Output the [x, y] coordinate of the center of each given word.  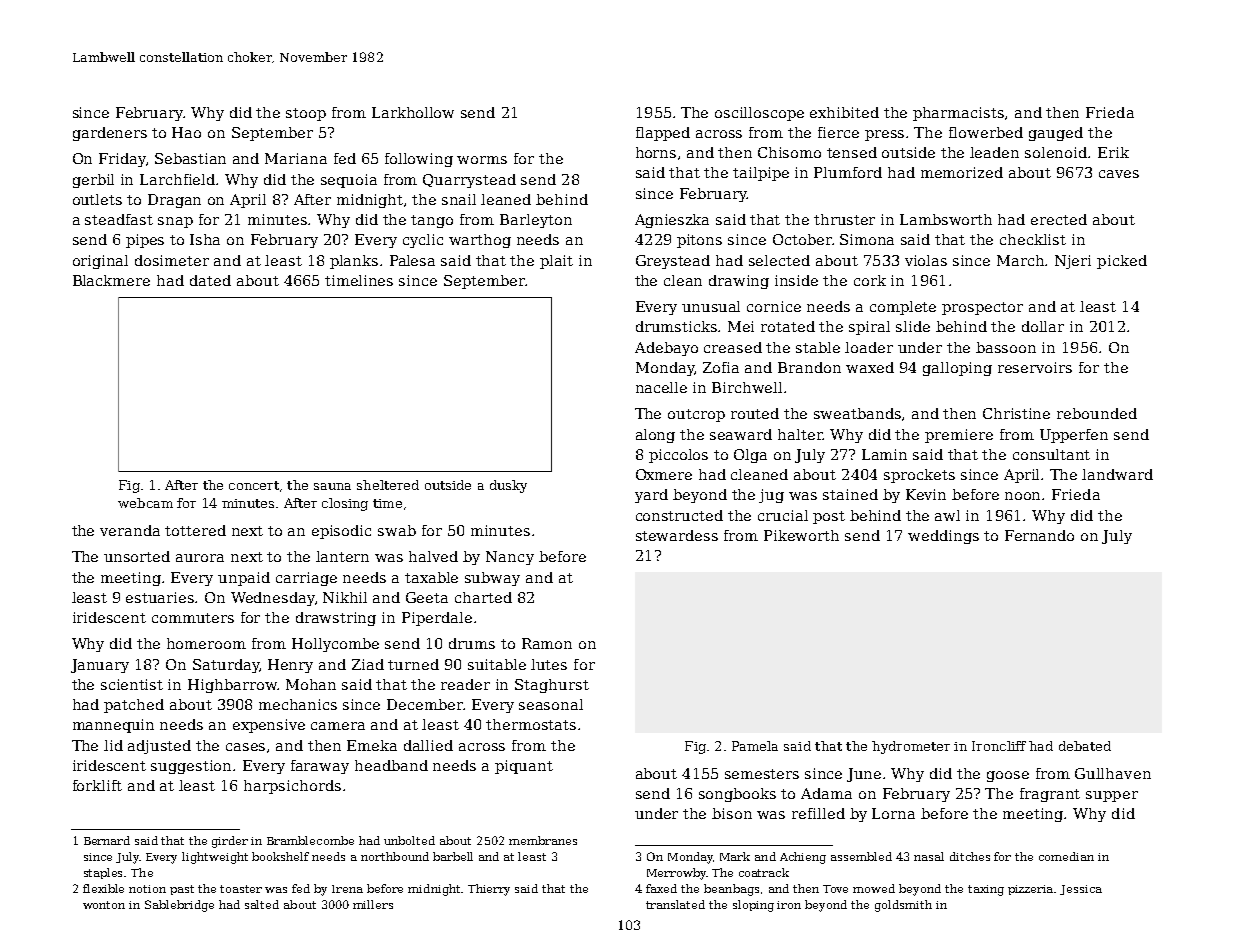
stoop [306, 114]
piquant [524, 767]
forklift [97, 785]
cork [870, 280]
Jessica [1081, 890]
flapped [663, 134]
